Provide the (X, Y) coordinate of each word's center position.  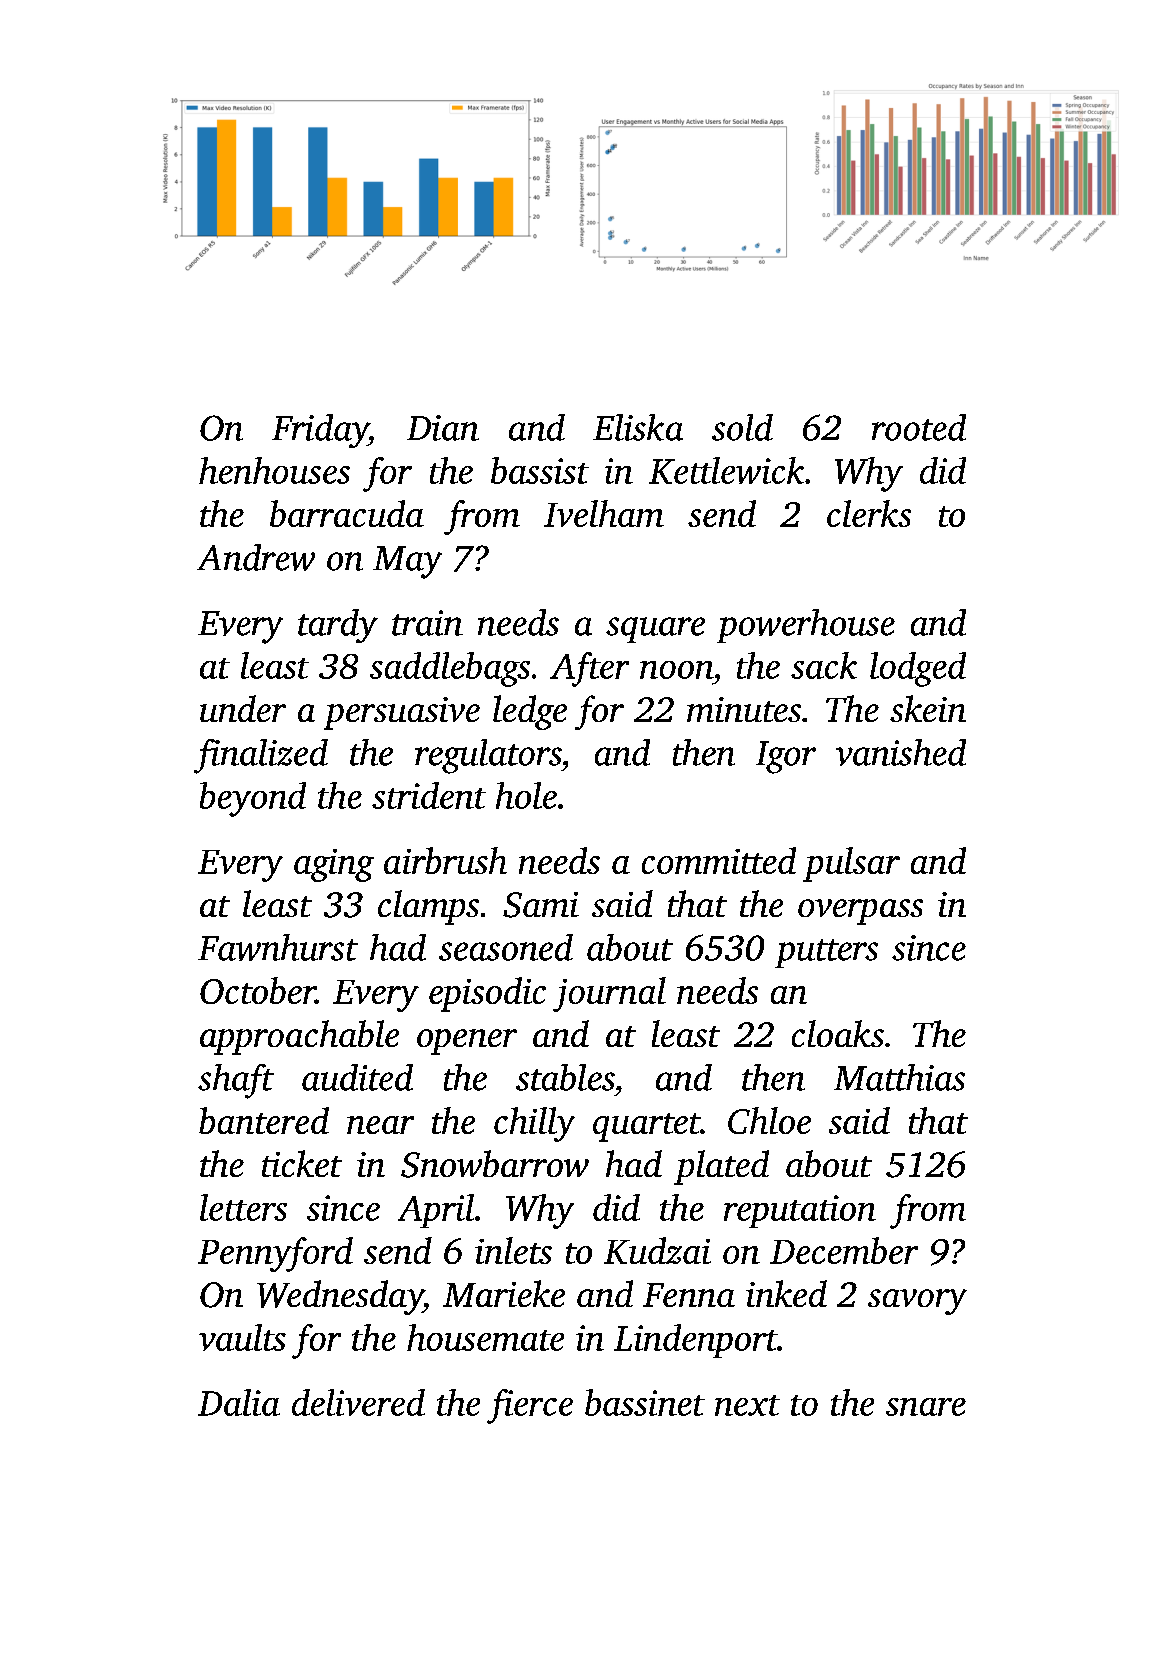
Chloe (769, 1120)
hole (526, 795)
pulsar (851, 864)
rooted (919, 427)
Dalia (239, 1402)
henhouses (274, 470)
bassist (540, 470)
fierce (530, 1406)
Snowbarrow (495, 1164)
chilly (534, 1124)
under (243, 708)
